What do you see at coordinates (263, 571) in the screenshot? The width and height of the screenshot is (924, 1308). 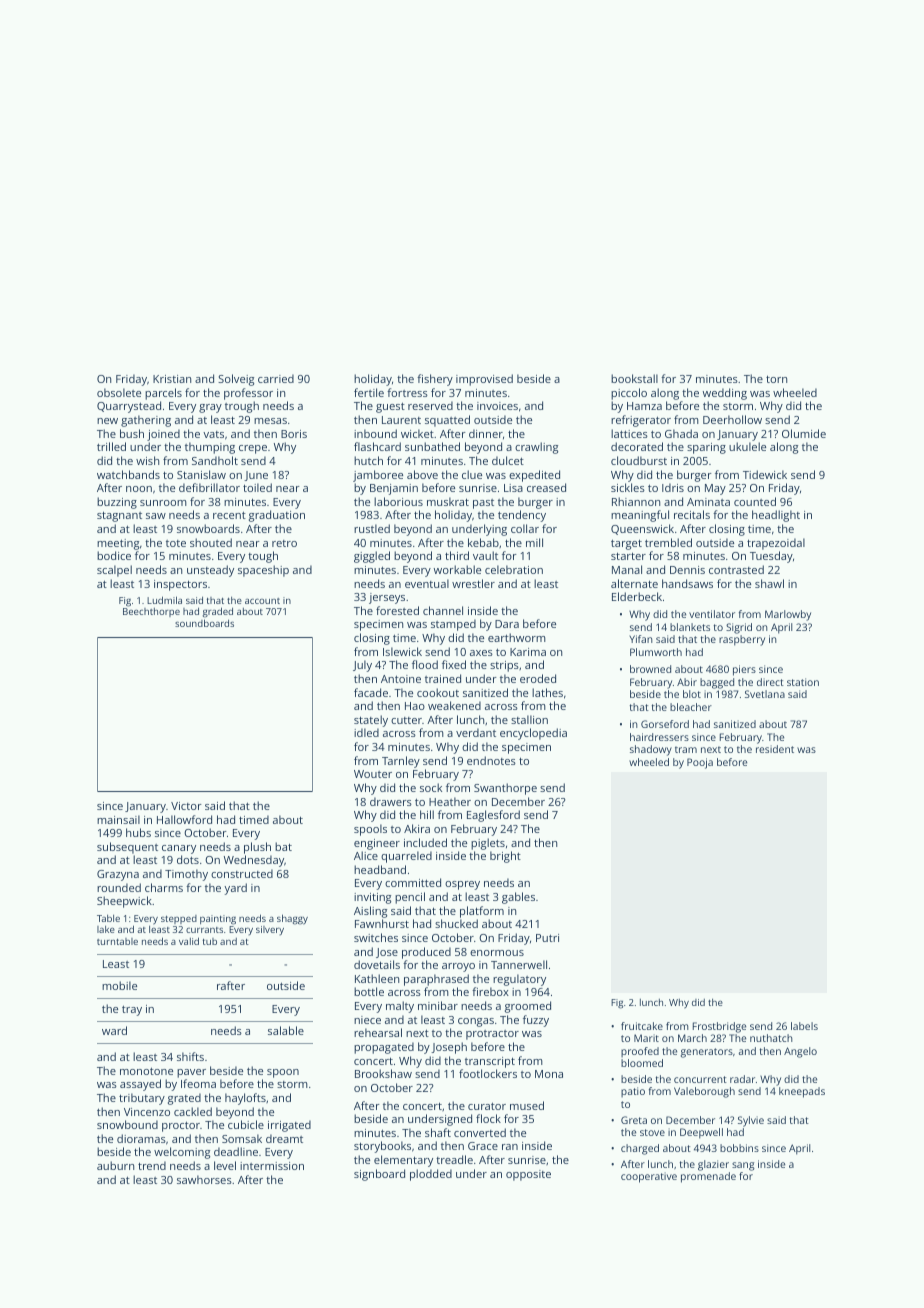 I see `spaceship` at bounding box center [263, 571].
